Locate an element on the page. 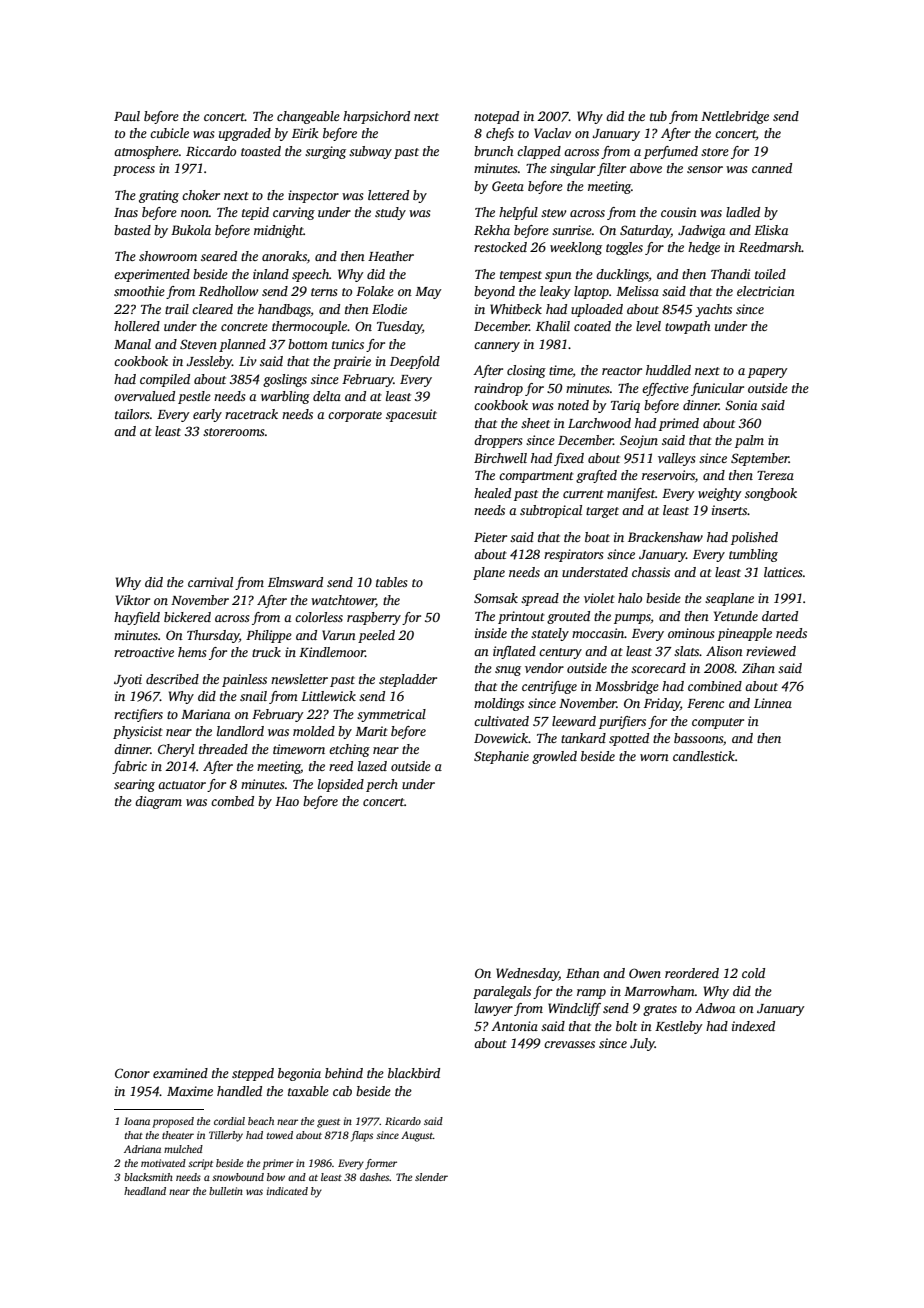  begonia is located at coordinates (299, 1074).
